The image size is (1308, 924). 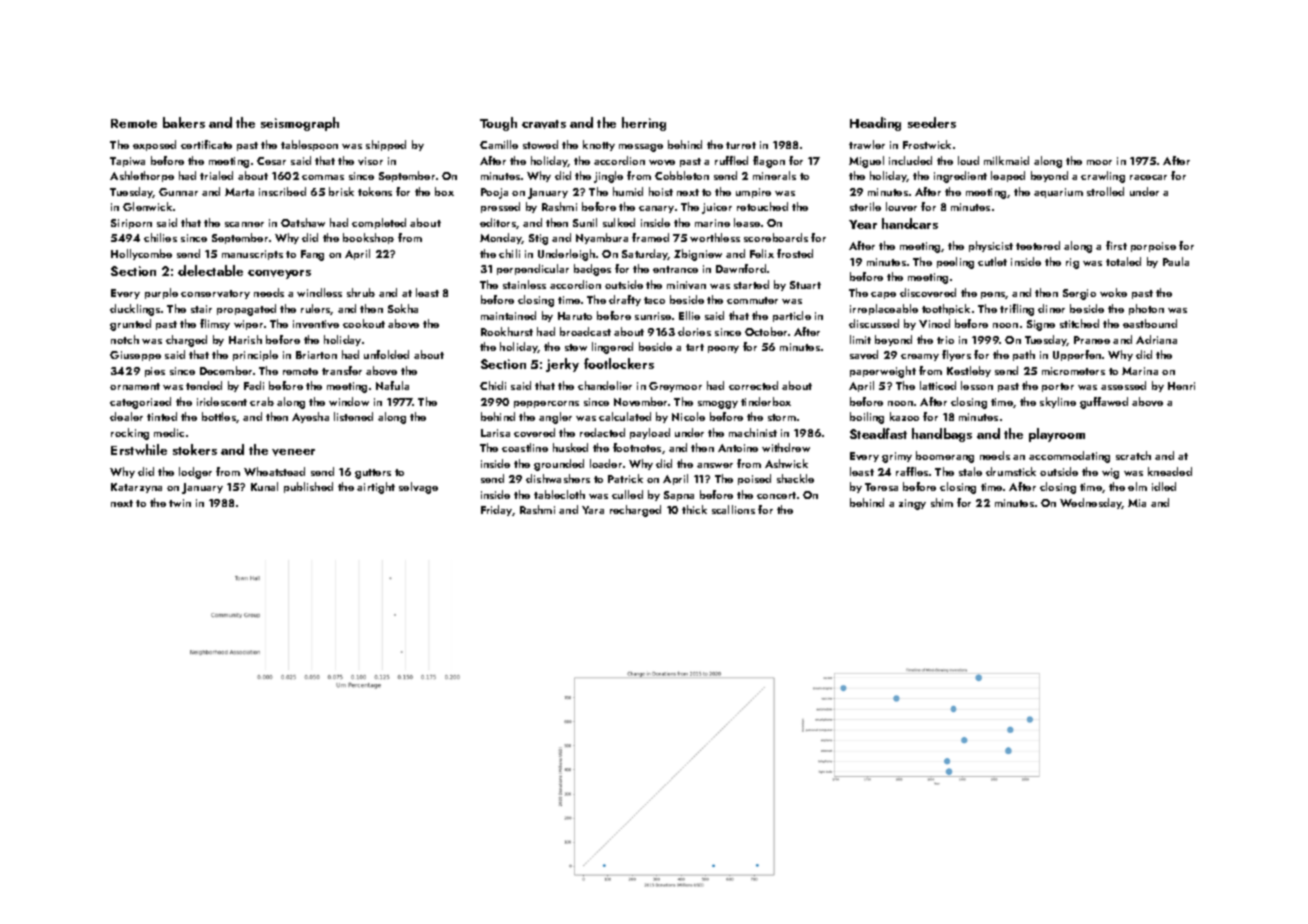 What do you see at coordinates (499, 144) in the screenshot?
I see `Camille` at bounding box center [499, 144].
